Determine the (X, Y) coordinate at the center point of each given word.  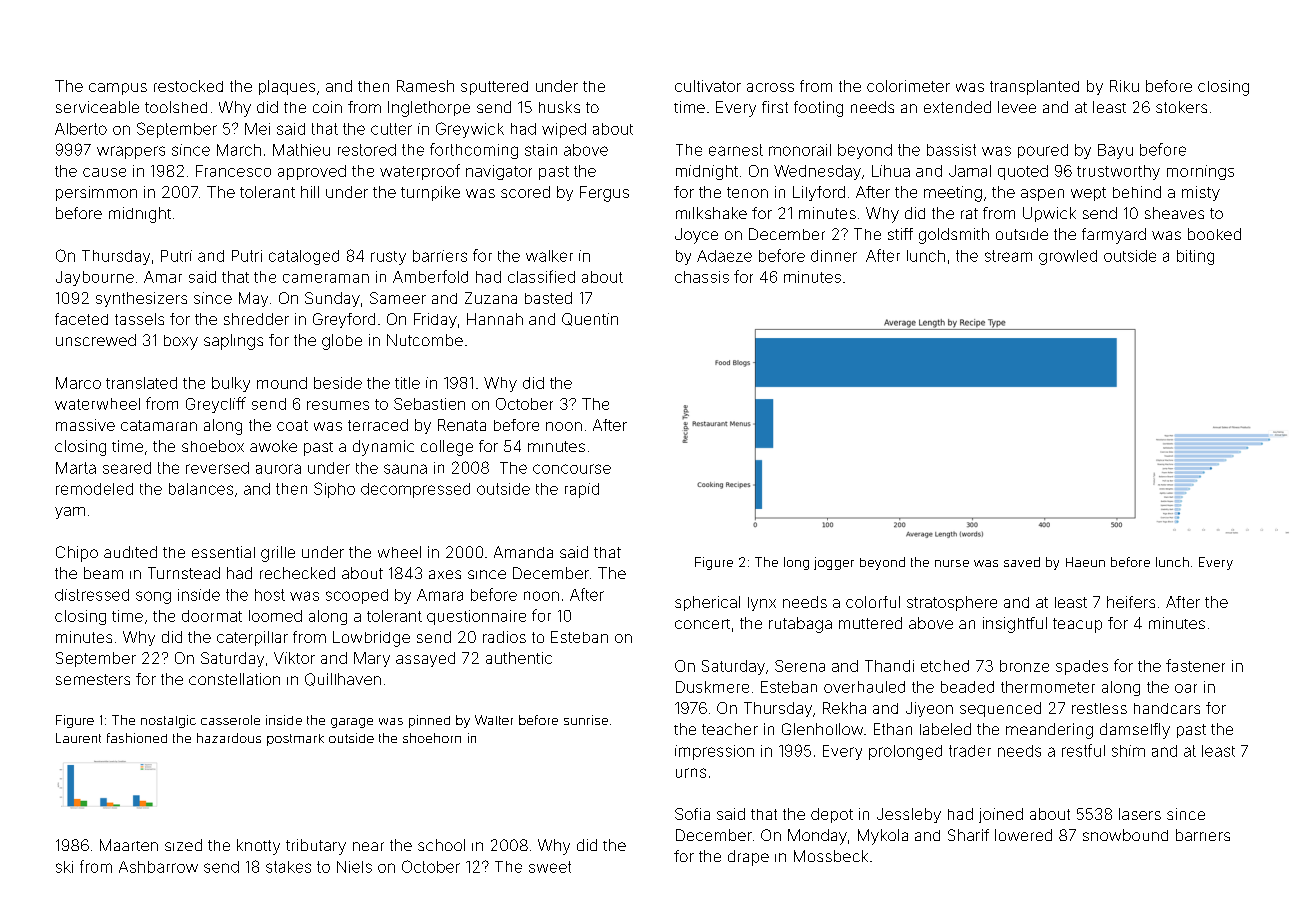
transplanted (1034, 87)
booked (1214, 234)
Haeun (1085, 562)
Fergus (604, 194)
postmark (295, 740)
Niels (354, 867)
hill (310, 192)
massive (85, 425)
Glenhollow (822, 729)
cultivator (708, 86)
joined (1001, 815)
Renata (462, 425)
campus (118, 89)
